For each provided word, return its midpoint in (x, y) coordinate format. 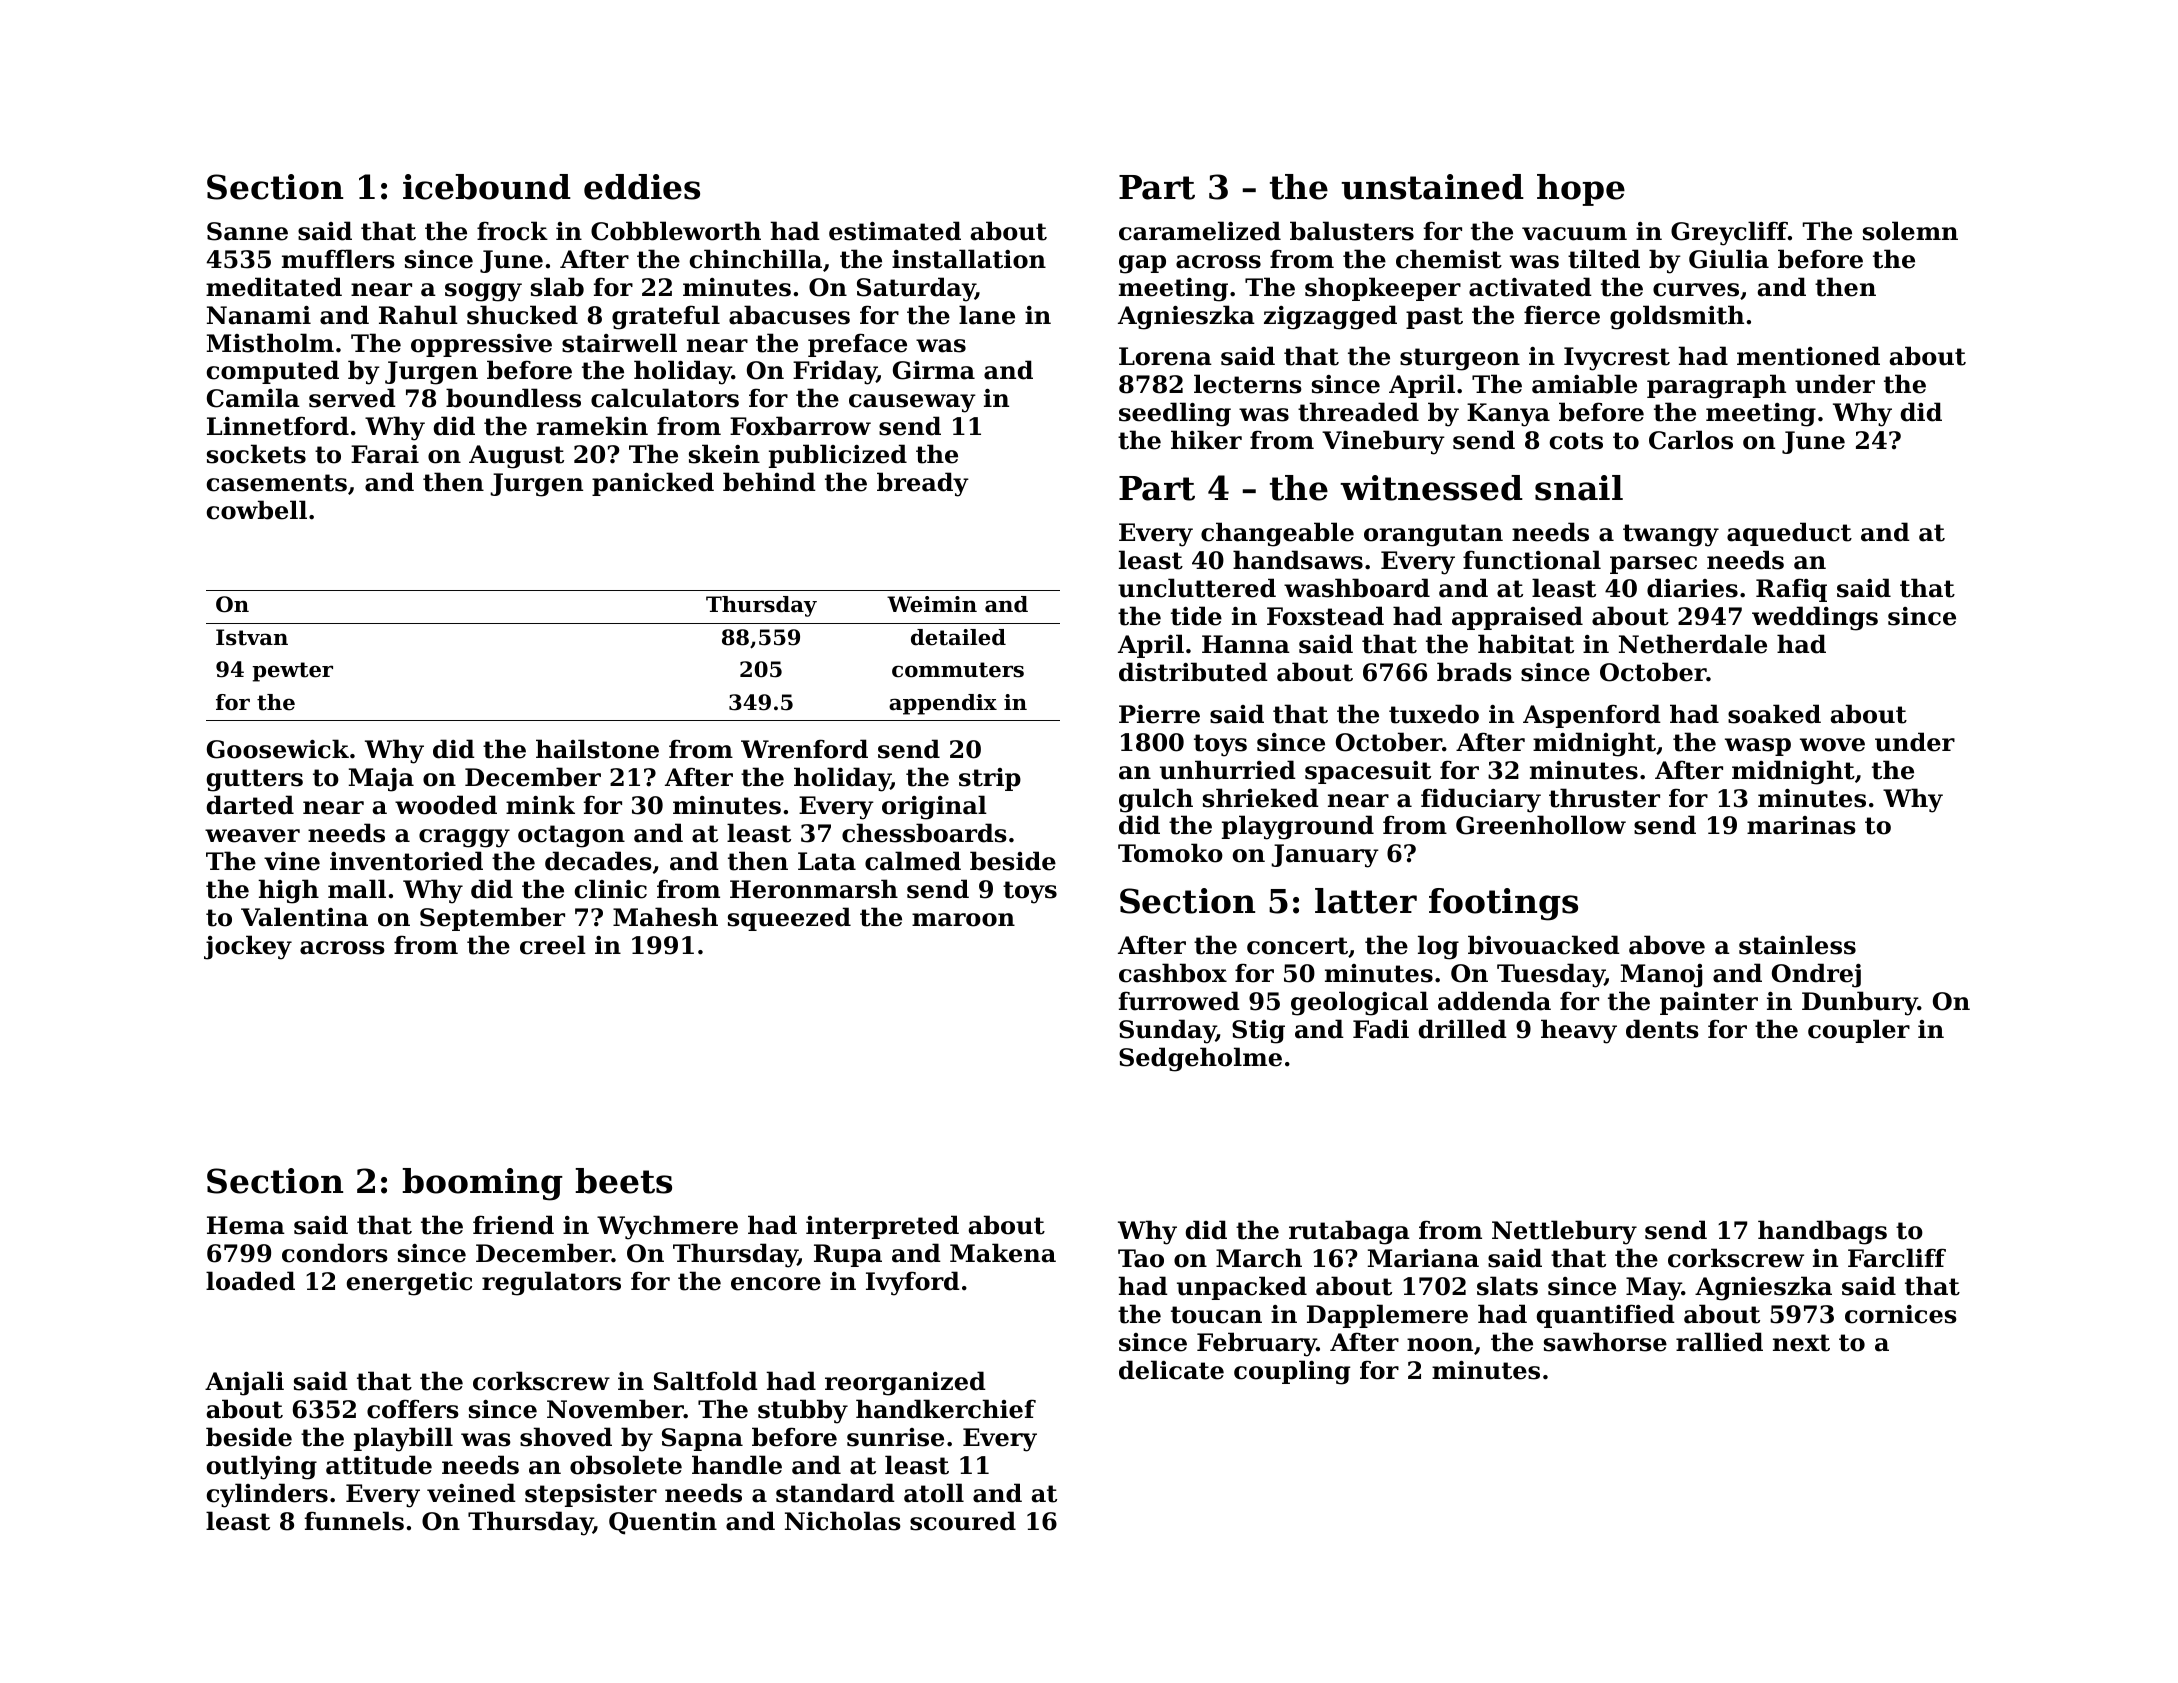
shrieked (1261, 798)
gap (1142, 264)
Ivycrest (1617, 359)
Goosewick (278, 749)
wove (1832, 745)
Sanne (247, 231)
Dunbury (1860, 1003)
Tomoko (1170, 853)
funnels (354, 1521)
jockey (248, 947)
